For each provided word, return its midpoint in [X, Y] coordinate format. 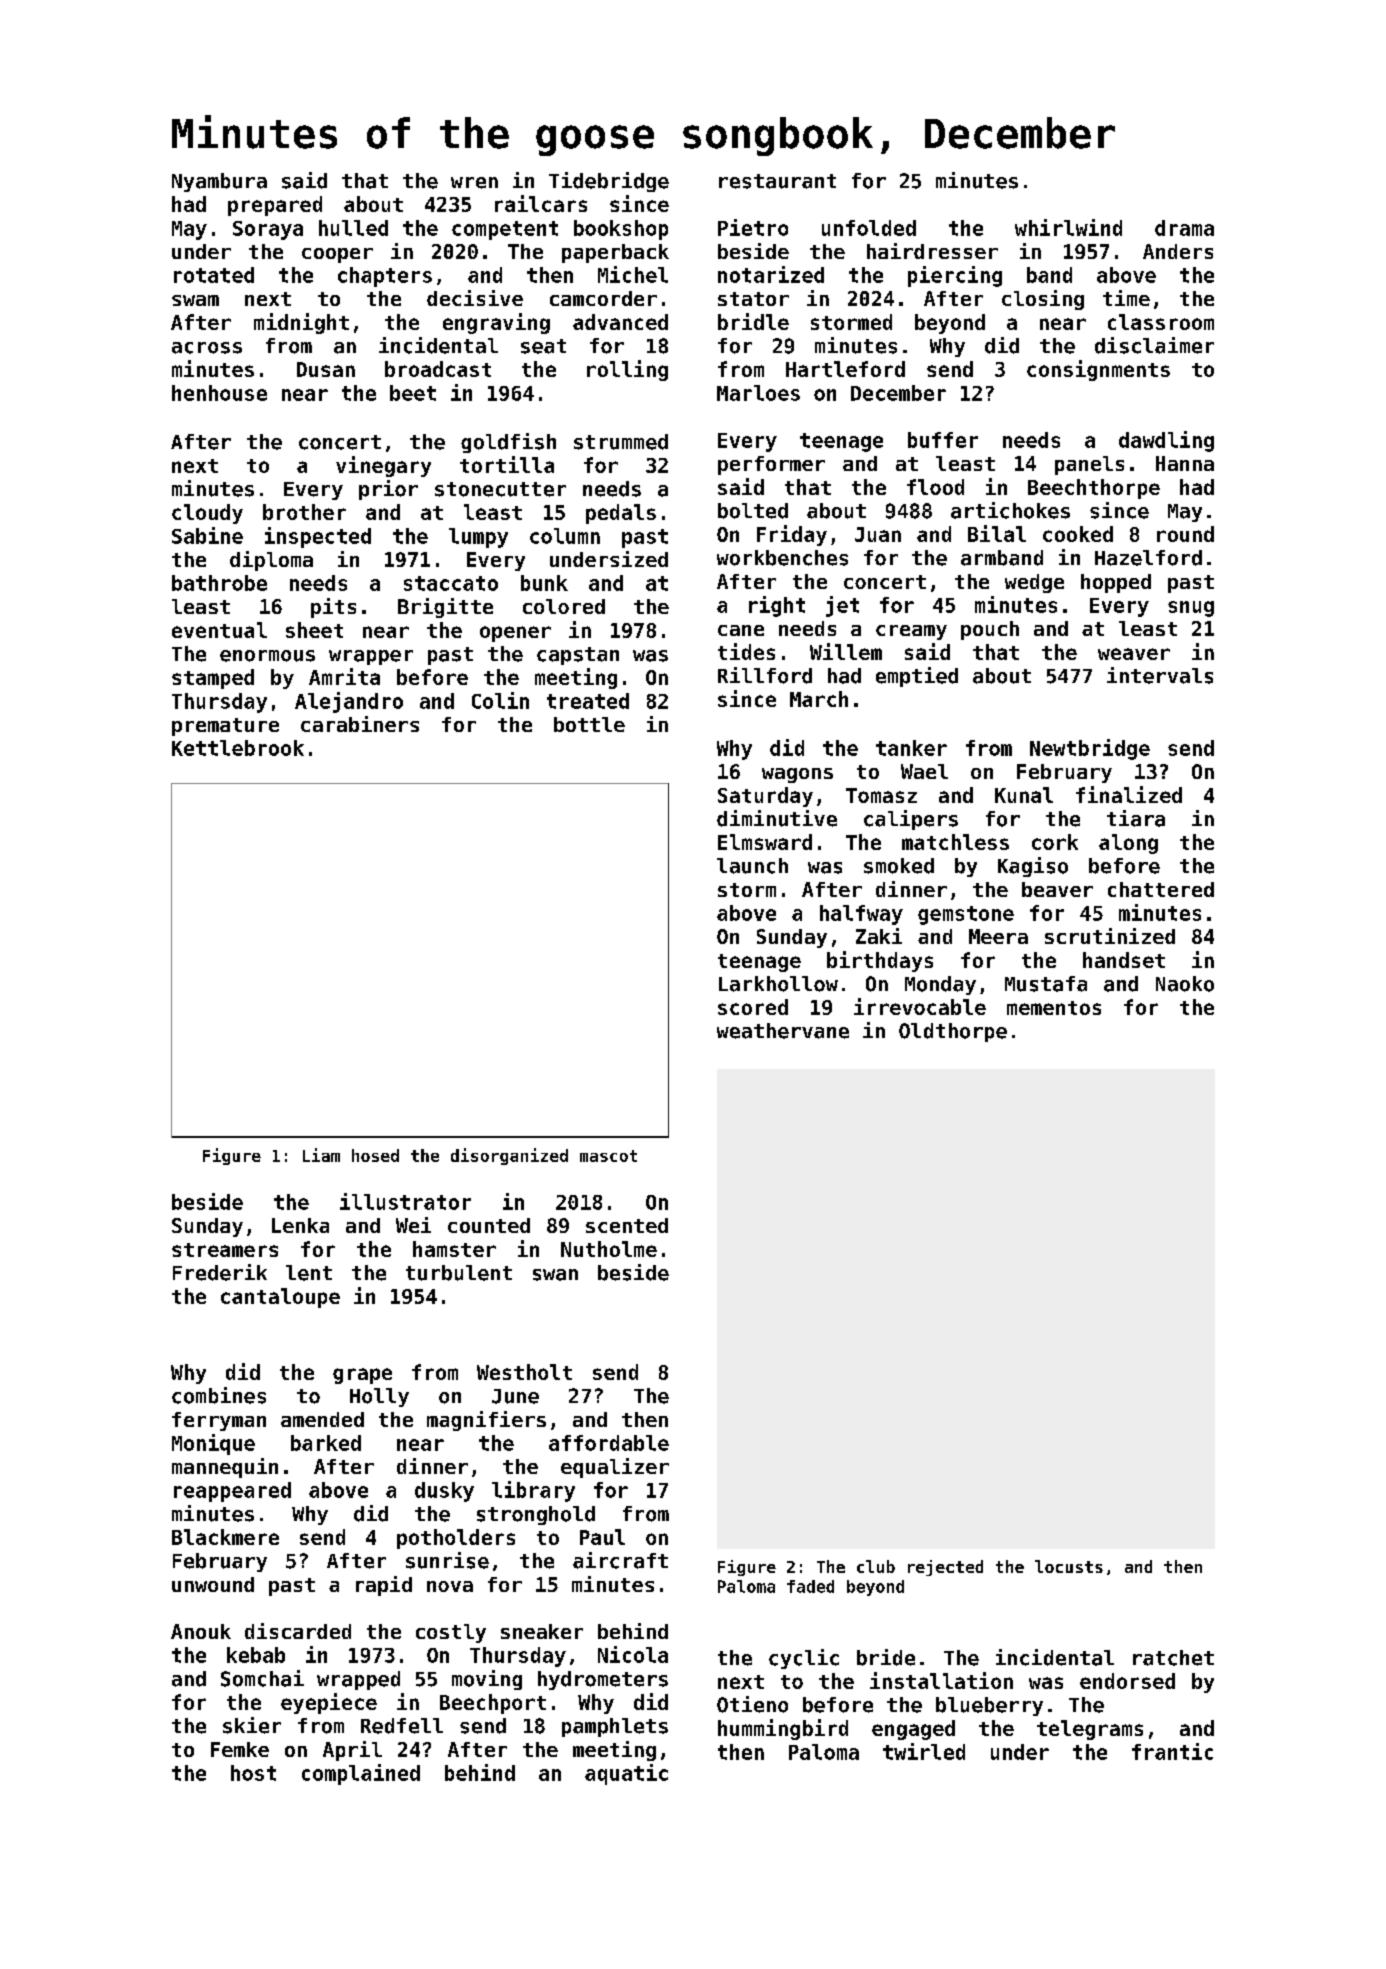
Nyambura [219, 182]
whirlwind [1068, 227]
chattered [1161, 889]
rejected [945, 1568]
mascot [608, 1156]
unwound [213, 1584]
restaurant [777, 181]
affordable [609, 1443]
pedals [621, 514]
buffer [943, 440]
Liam [321, 1155]
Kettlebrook [238, 748]
